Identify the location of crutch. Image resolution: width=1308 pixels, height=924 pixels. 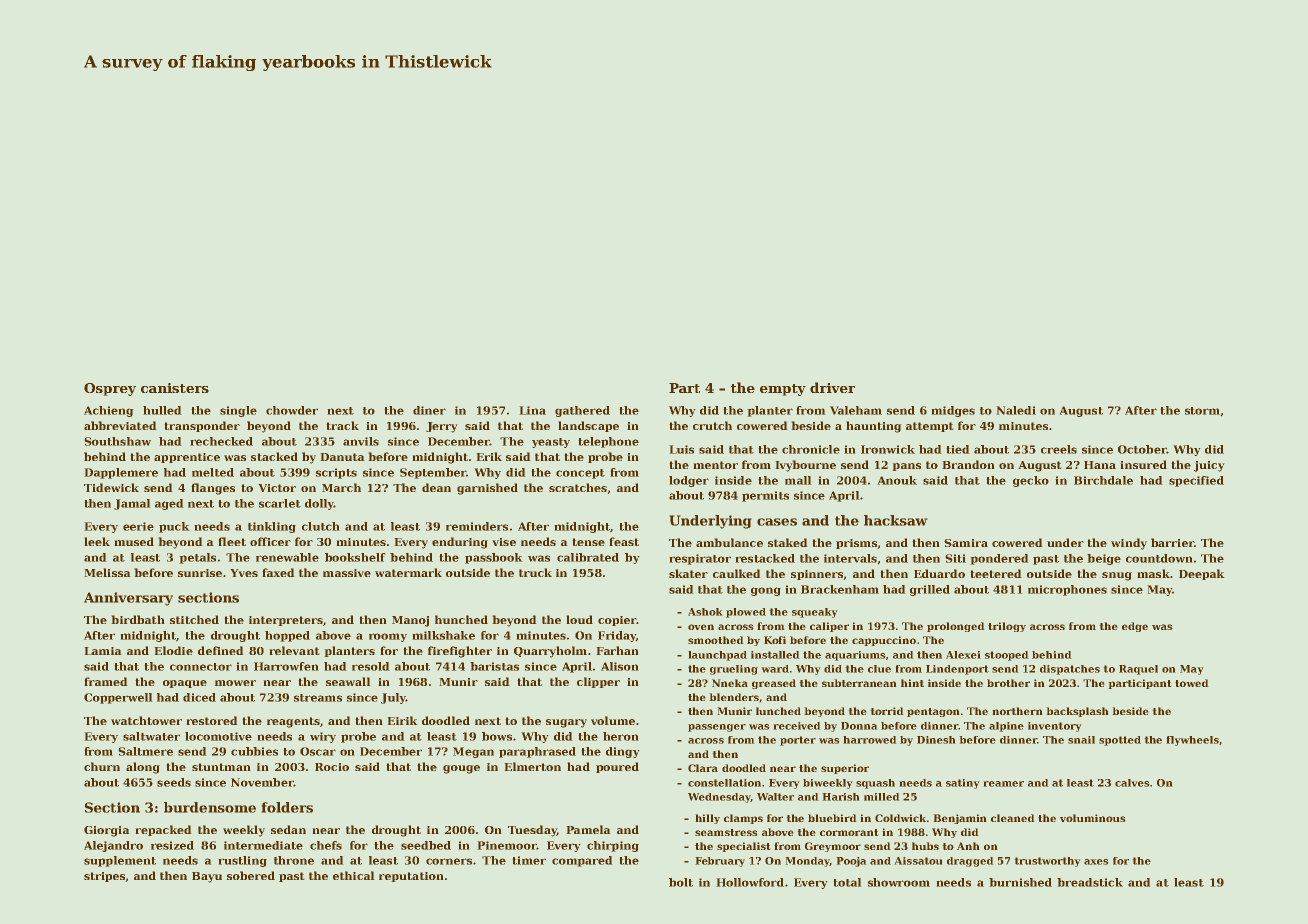
(712, 425).
